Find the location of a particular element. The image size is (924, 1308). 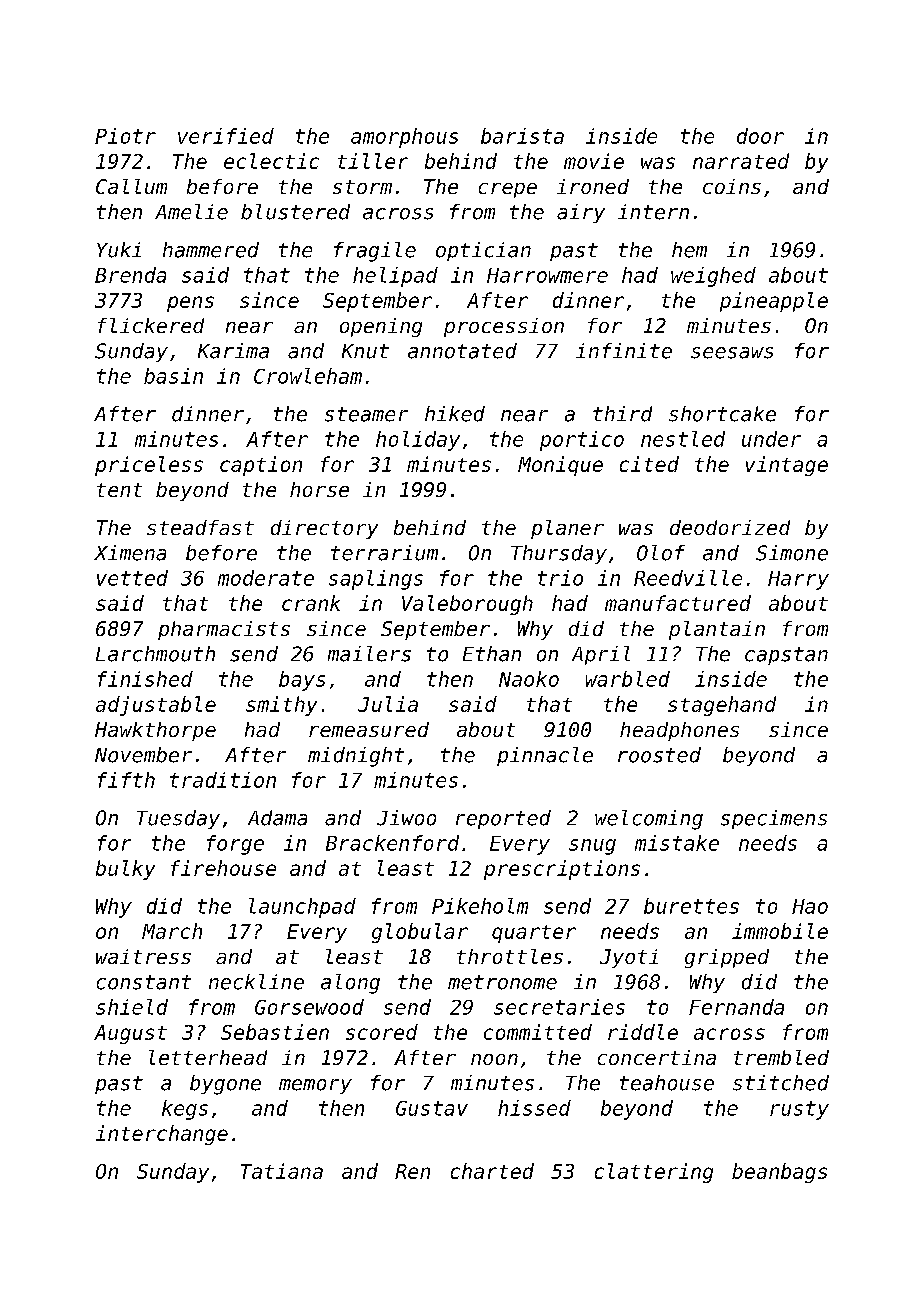

optician is located at coordinates (483, 251).
